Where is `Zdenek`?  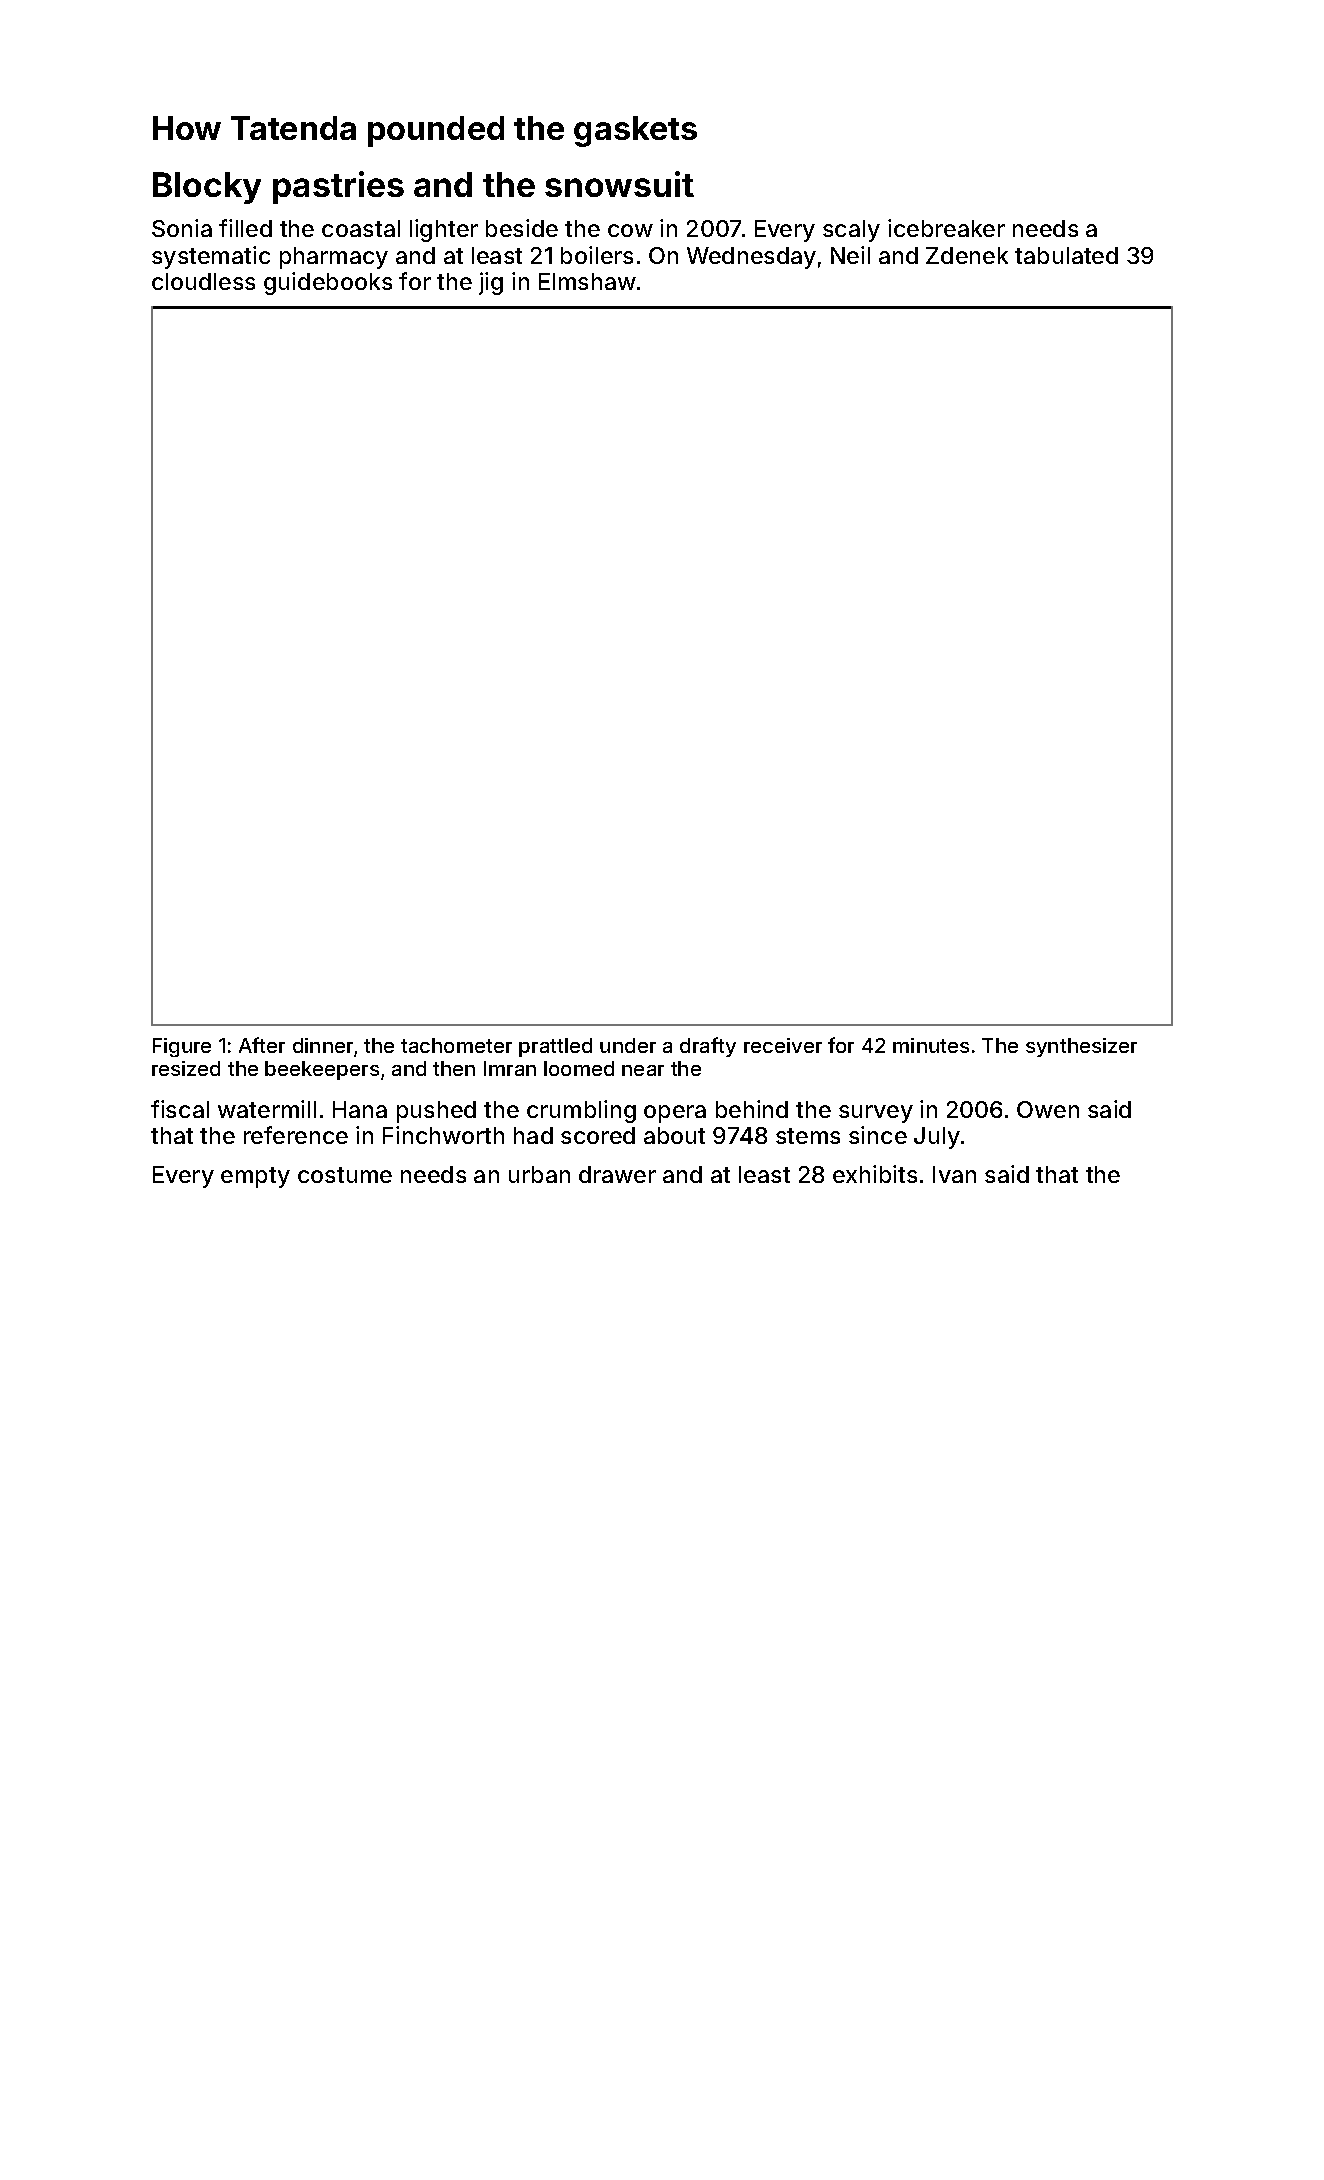
Zdenek is located at coordinates (967, 255).
